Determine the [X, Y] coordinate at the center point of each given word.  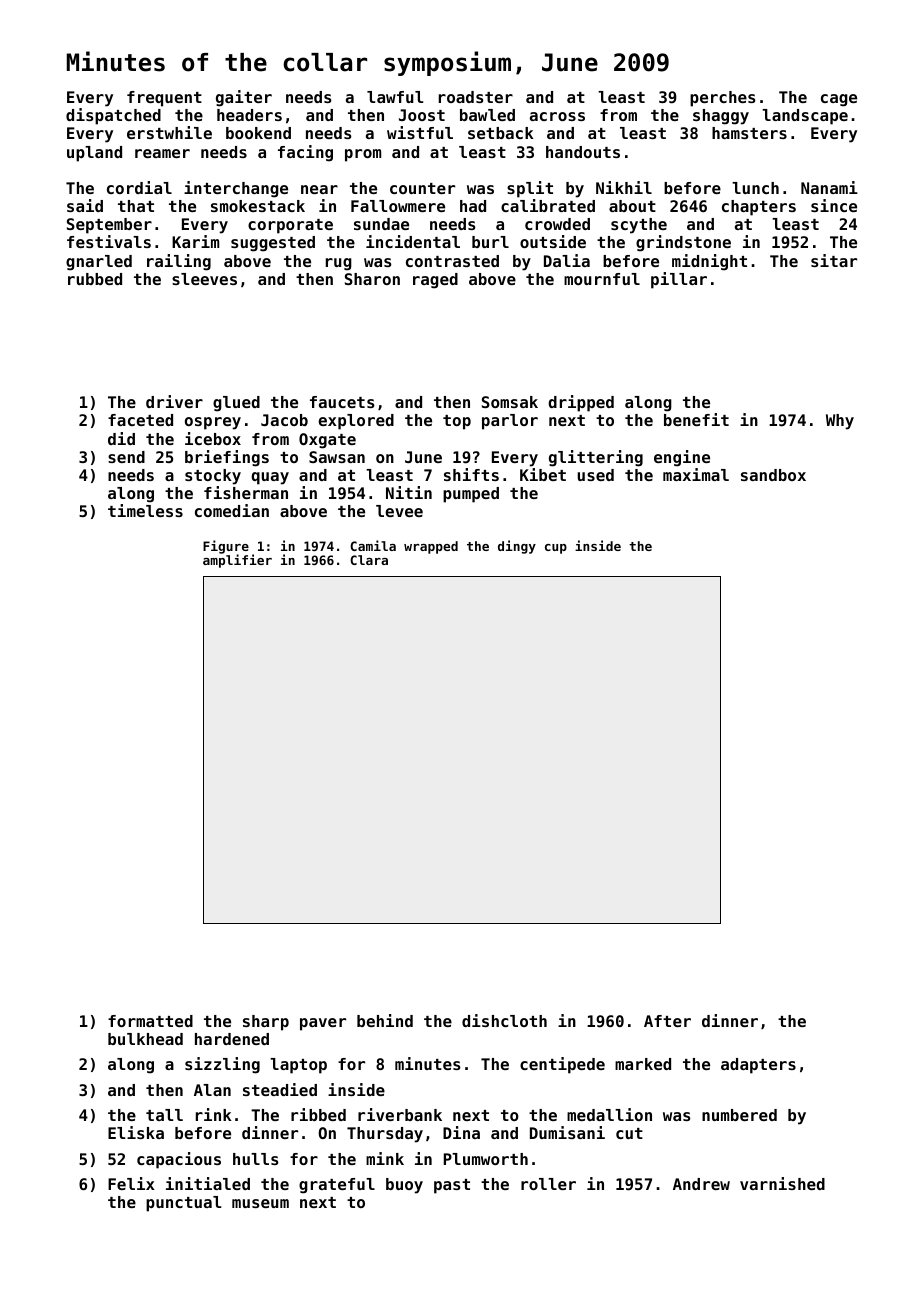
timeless [145, 510]
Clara [369, 560]
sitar [834, 260]
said [85, 205]
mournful [602, 279]
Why [840, 422]
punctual [184, 1204]
